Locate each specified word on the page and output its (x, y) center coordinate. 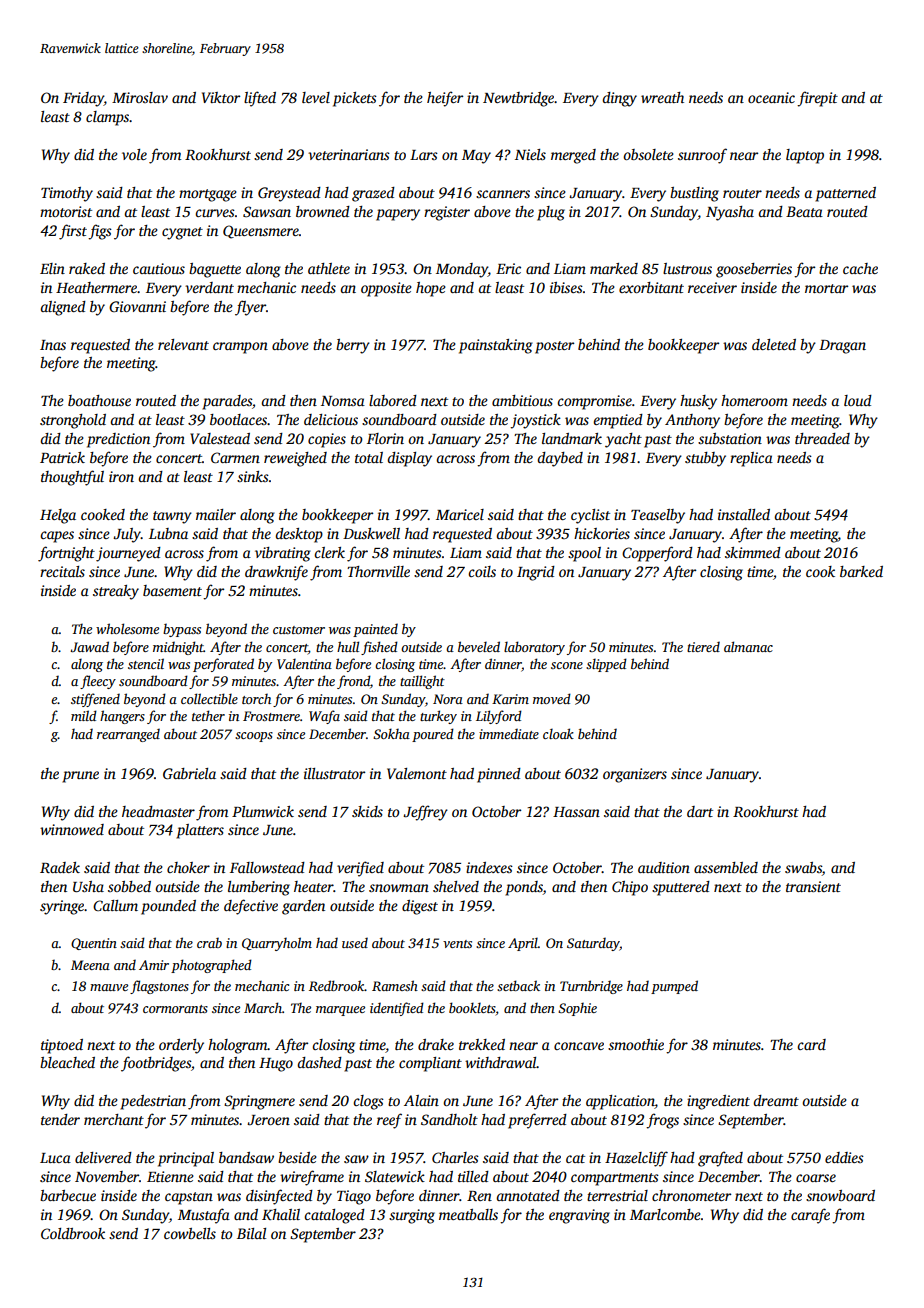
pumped (674, 987)
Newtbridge (518, 99)
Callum (115, 905)
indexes (489, 867)
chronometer (691, 1195)
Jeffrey (425, 813)
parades (227, 402)
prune (80, 777)
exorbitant (651, 287)
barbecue (68, 1195)
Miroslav (140, 97)
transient (813, 886)
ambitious (522, 400)
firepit (817, 99)
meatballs (468, 1214)
